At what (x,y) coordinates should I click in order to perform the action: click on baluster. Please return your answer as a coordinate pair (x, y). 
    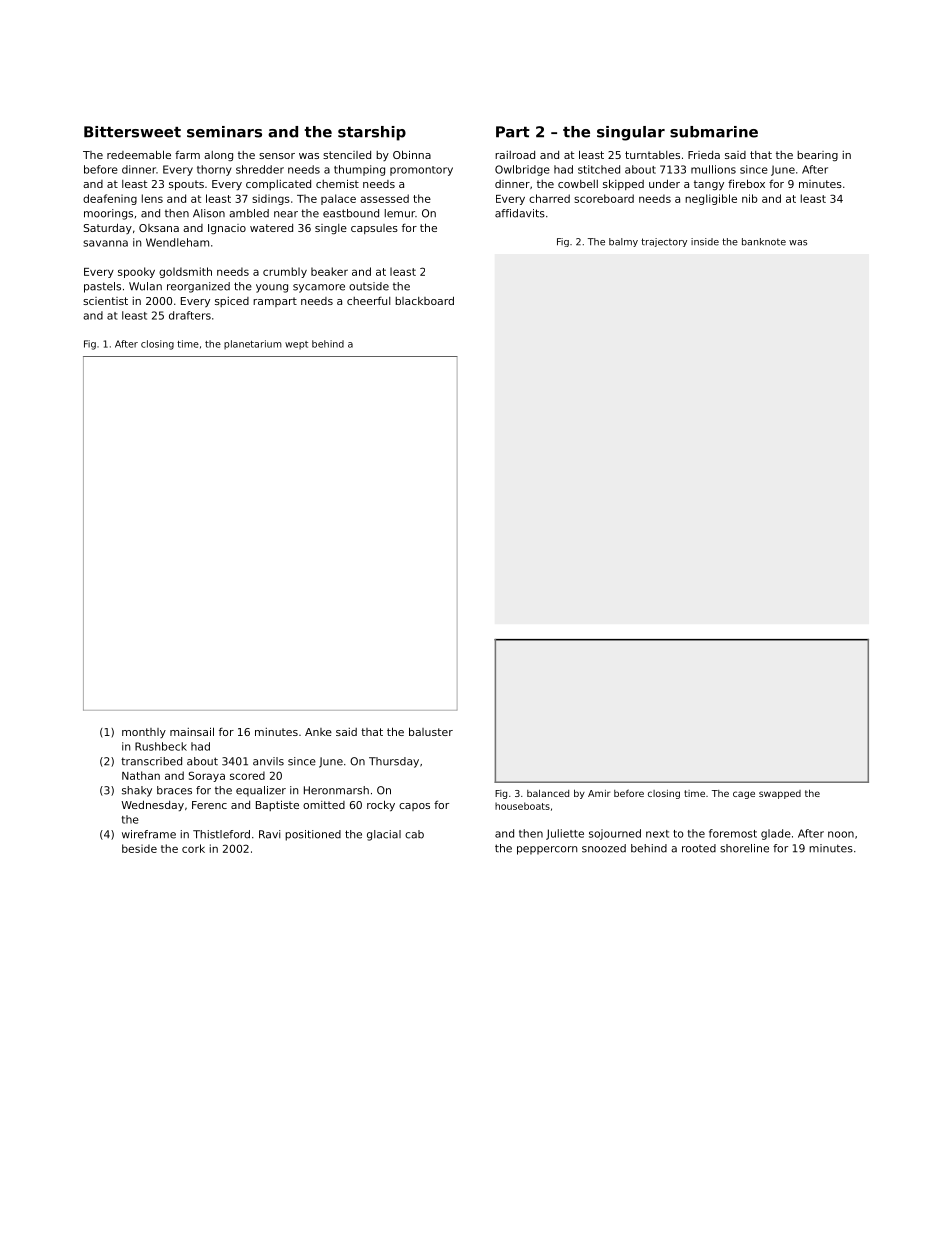
    Looking at the image, I should click on (431, 731).
